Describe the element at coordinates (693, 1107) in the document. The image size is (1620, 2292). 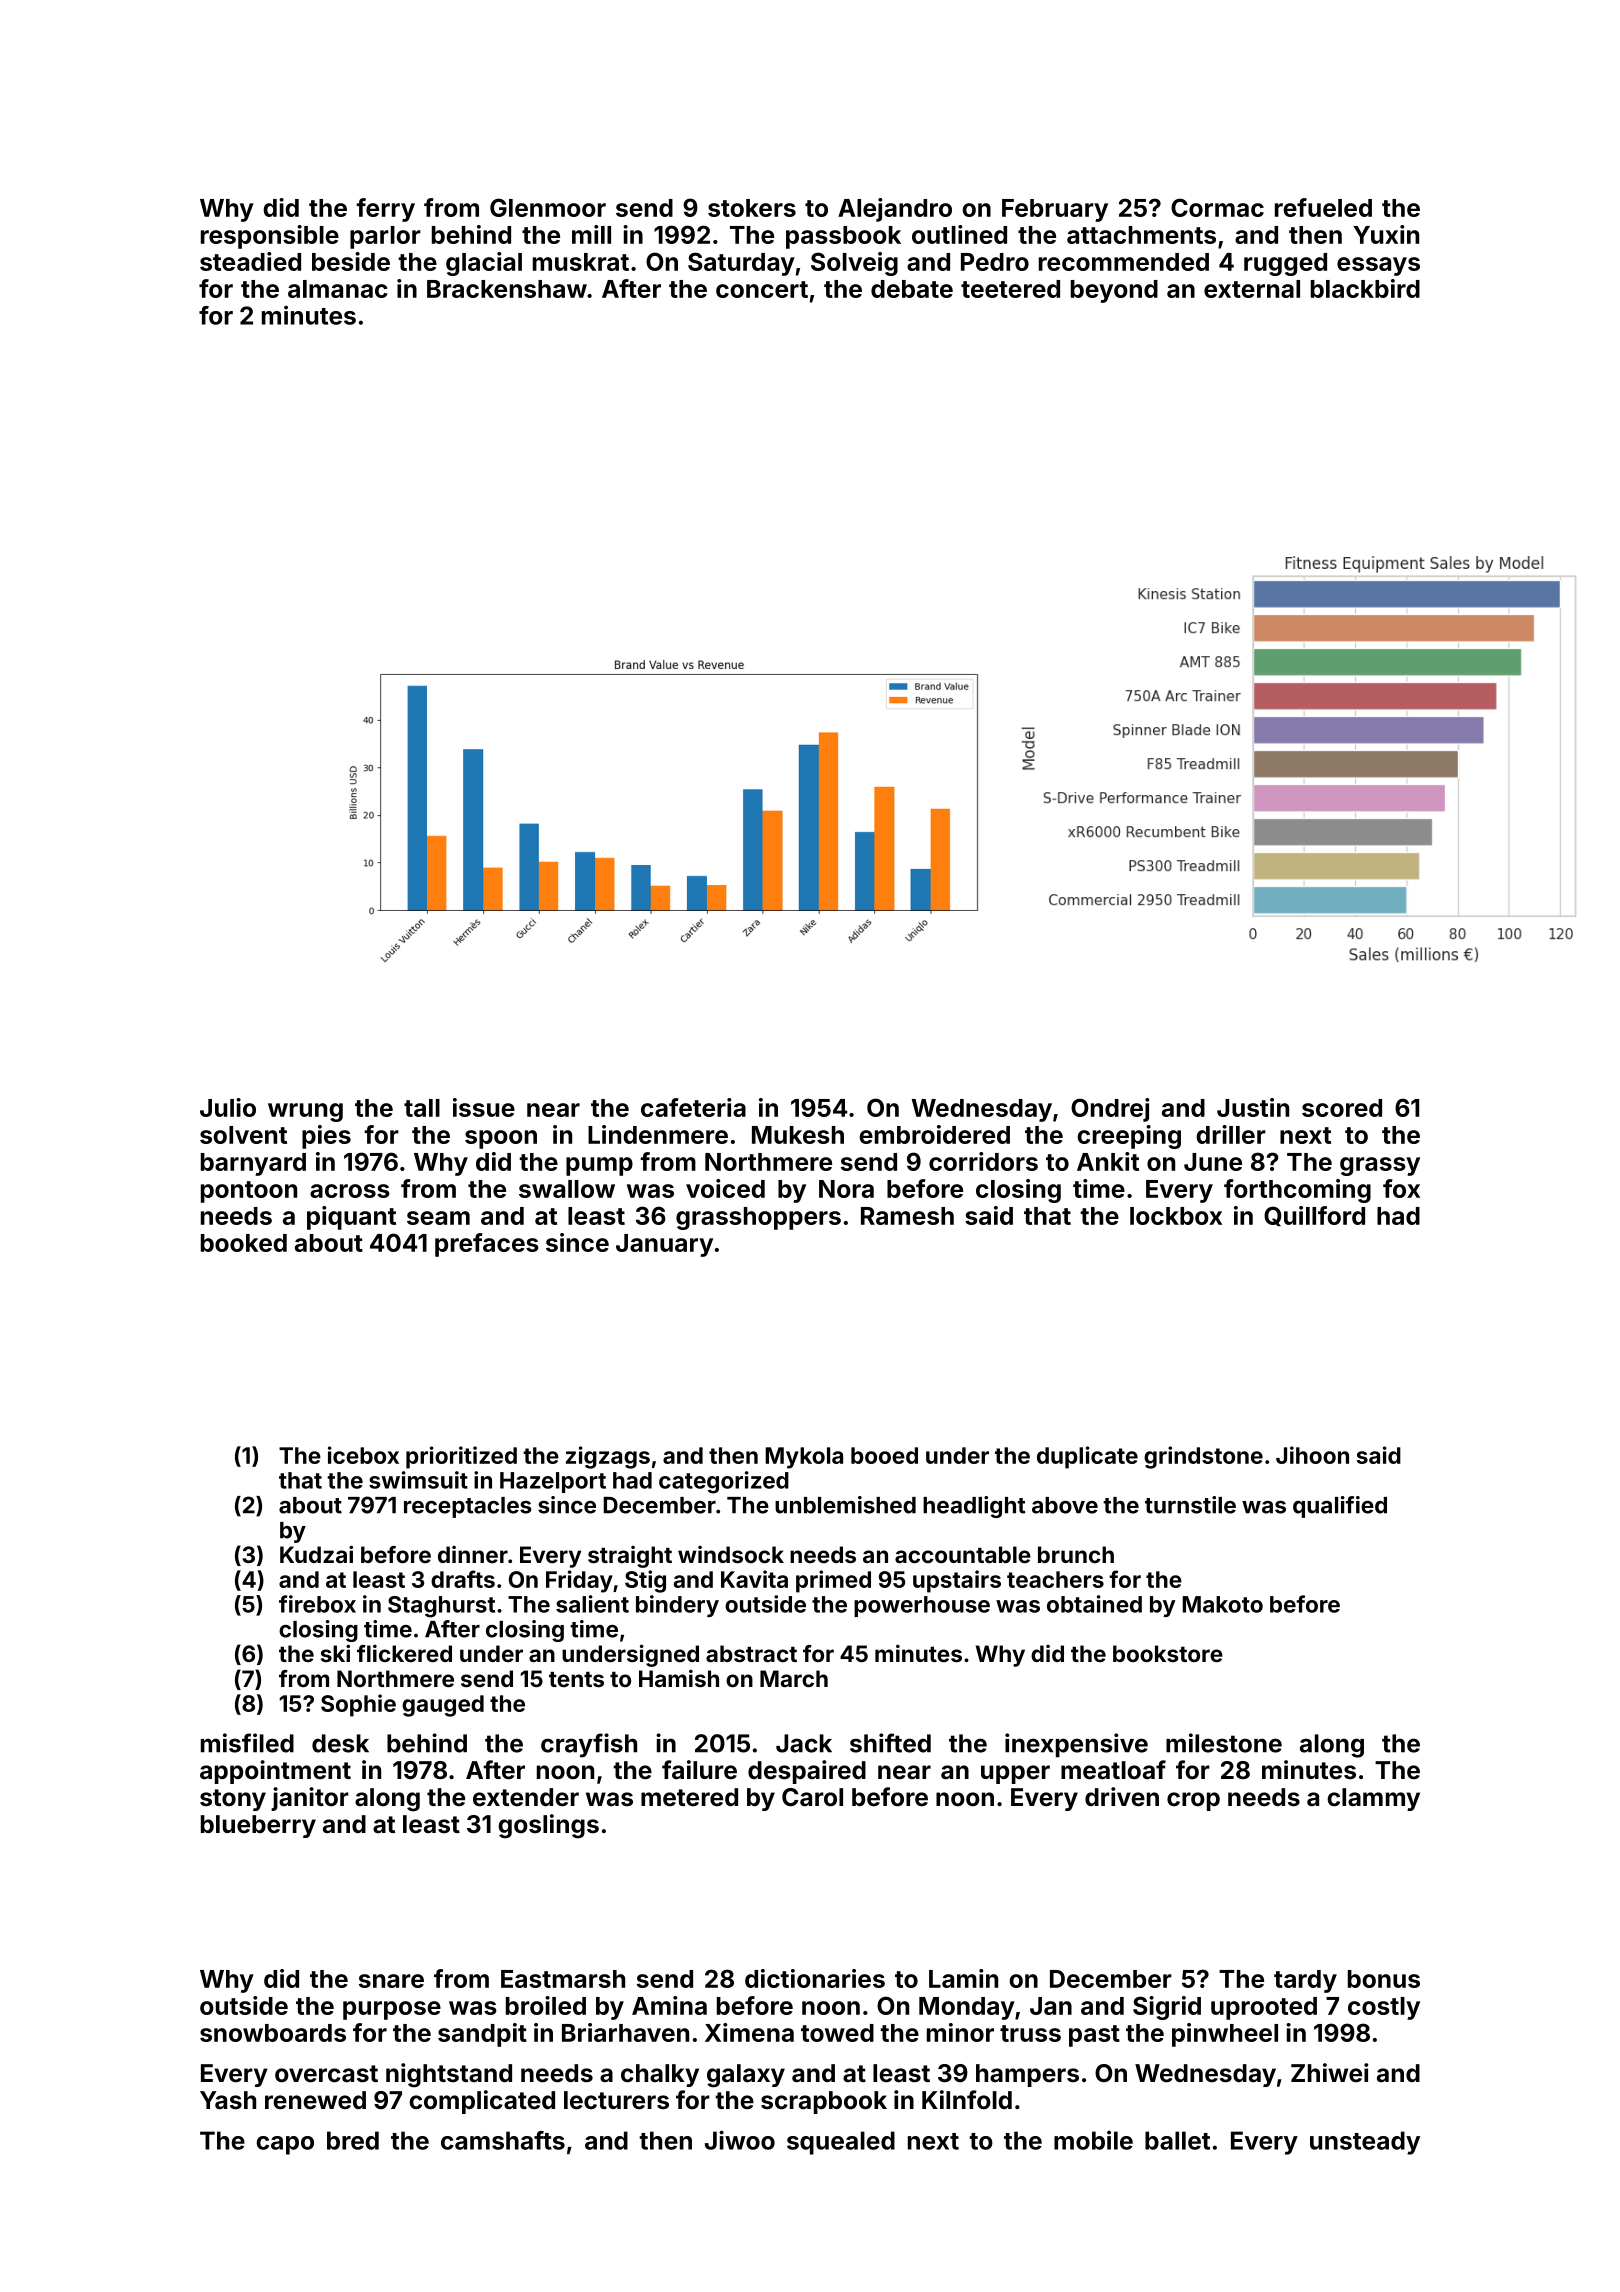
I see `cafeteria` at that location.
